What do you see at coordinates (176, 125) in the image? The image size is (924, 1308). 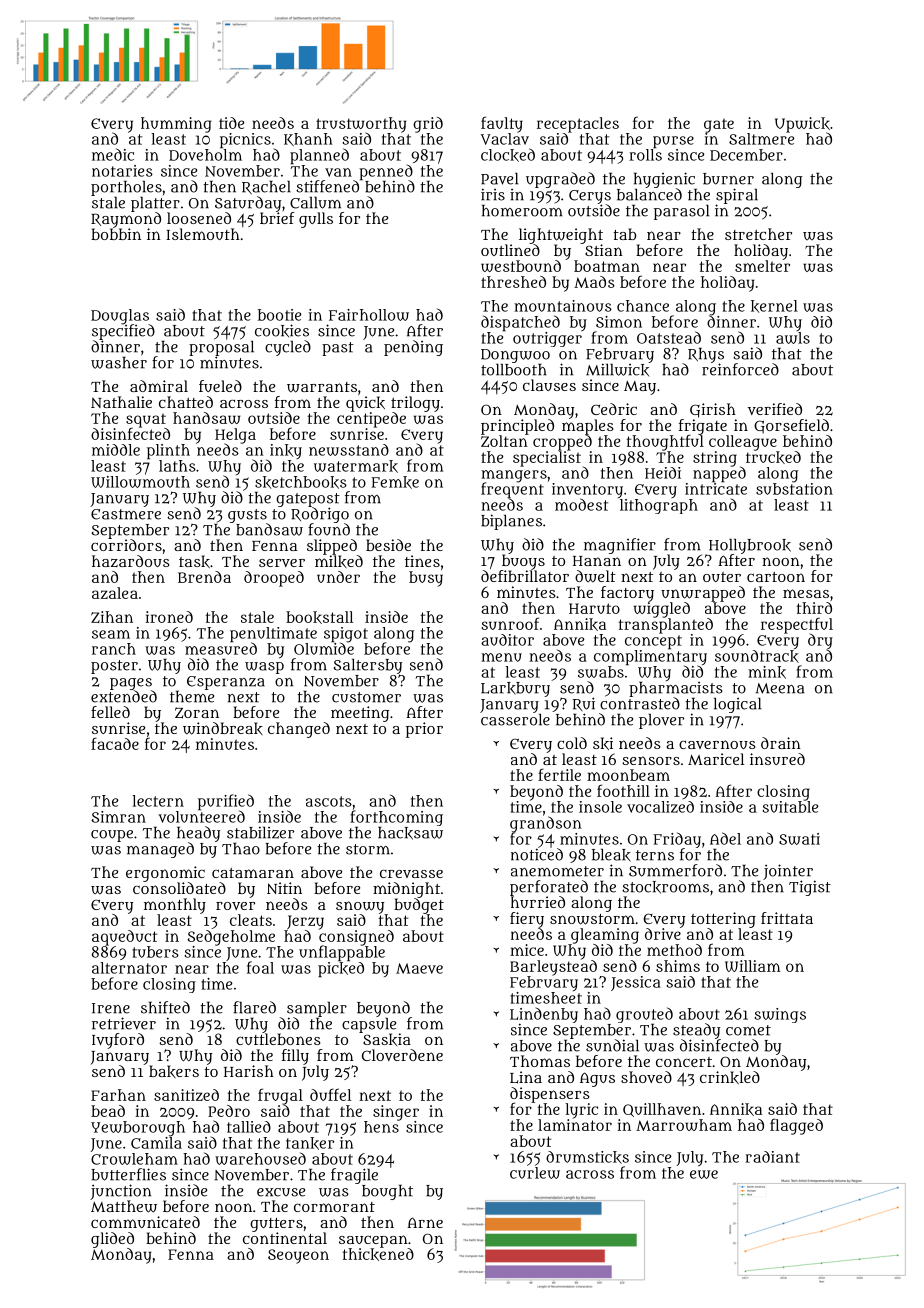 I see `humming` at bounding box center [176, 125].
